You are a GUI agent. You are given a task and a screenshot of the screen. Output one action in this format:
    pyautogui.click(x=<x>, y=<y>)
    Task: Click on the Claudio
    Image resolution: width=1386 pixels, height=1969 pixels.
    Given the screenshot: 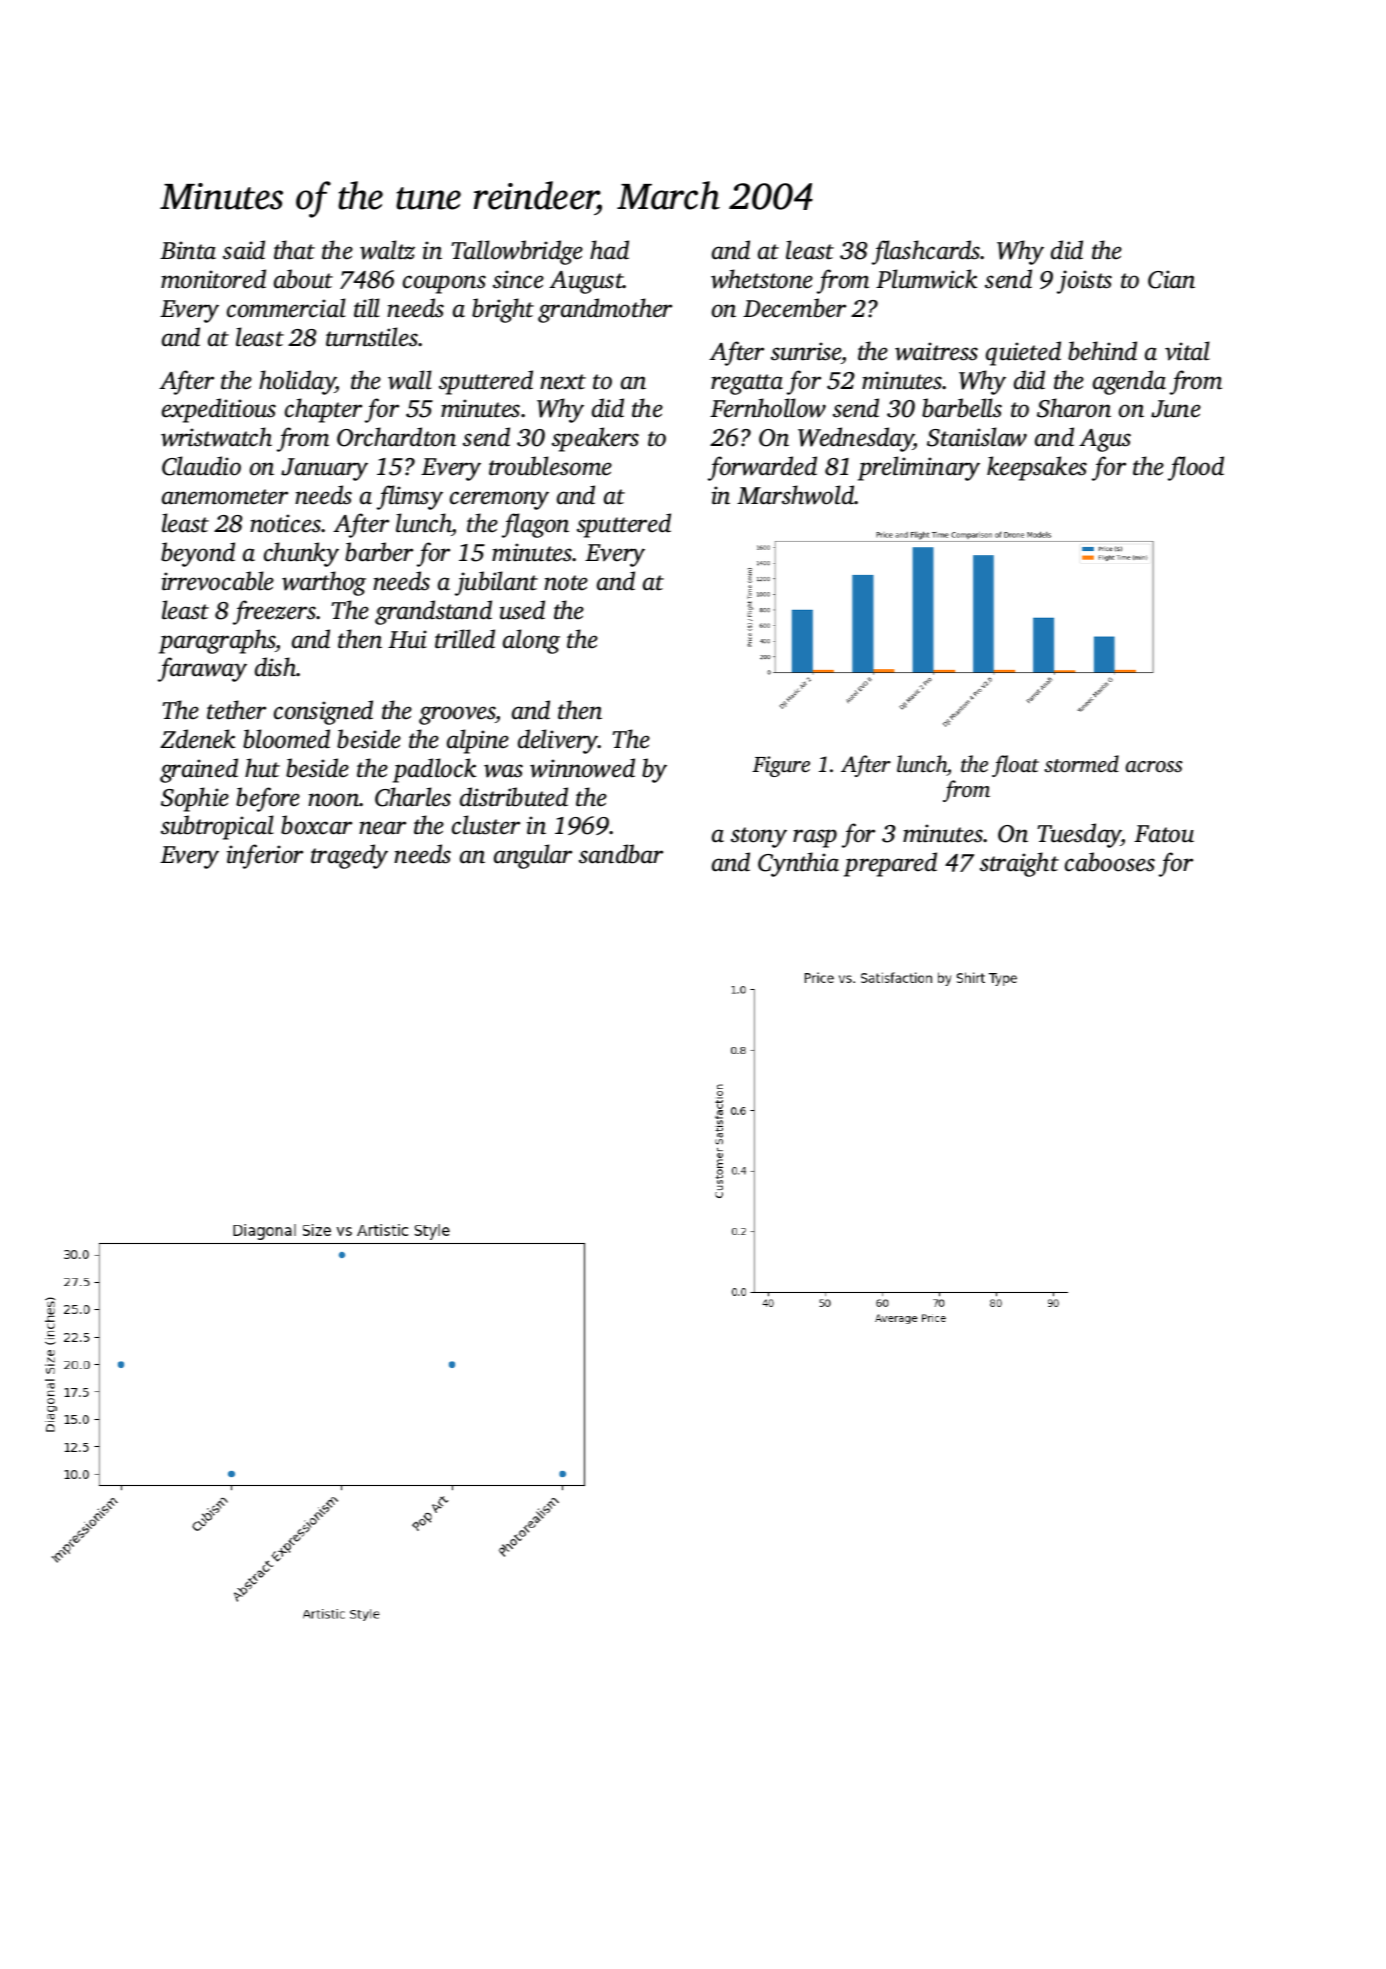 What is the action you would take?
    pyautogui.click(x=201, y=466)
